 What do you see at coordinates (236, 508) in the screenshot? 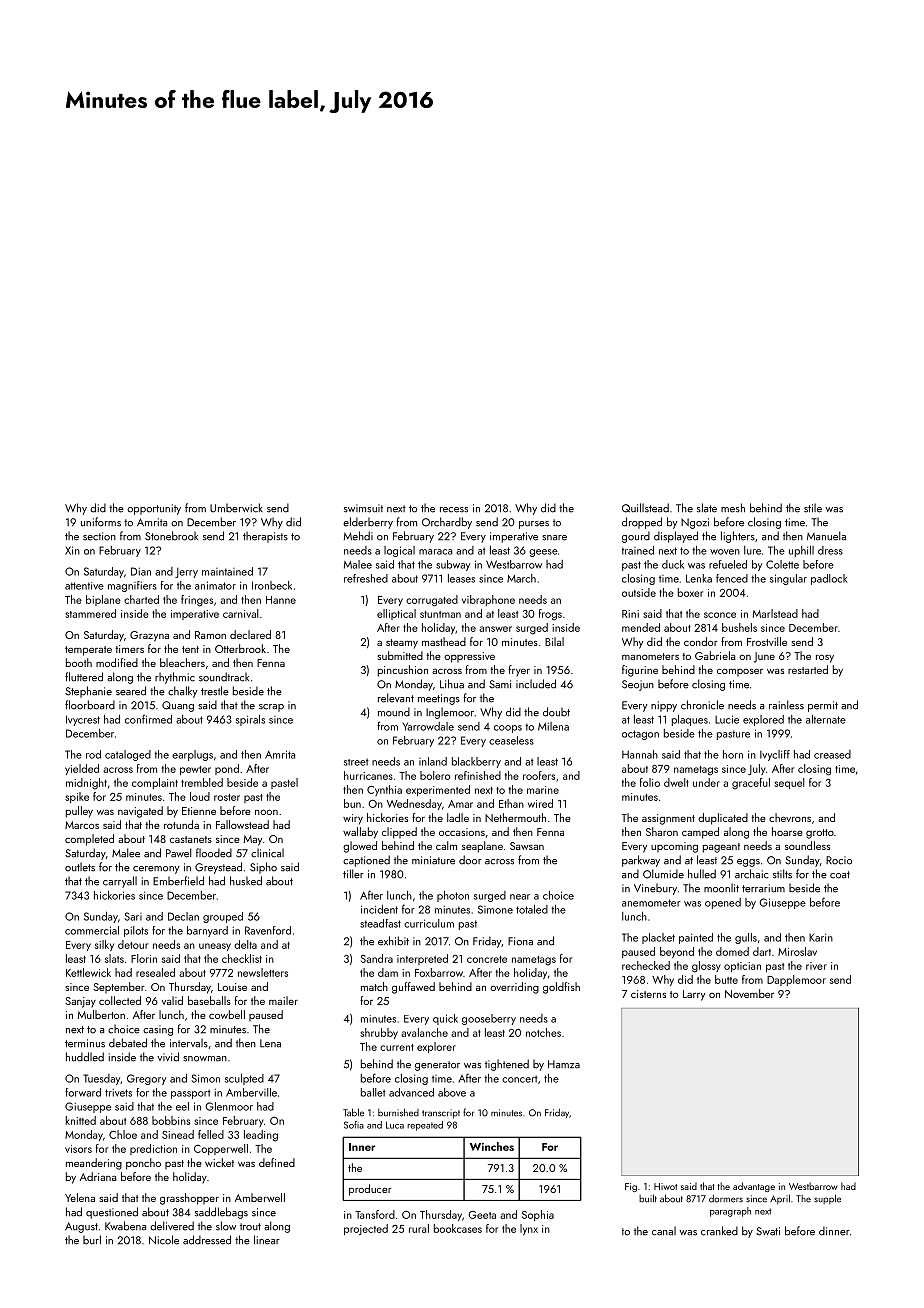
I see `Umberwick` at bounding box center [236, 508].
